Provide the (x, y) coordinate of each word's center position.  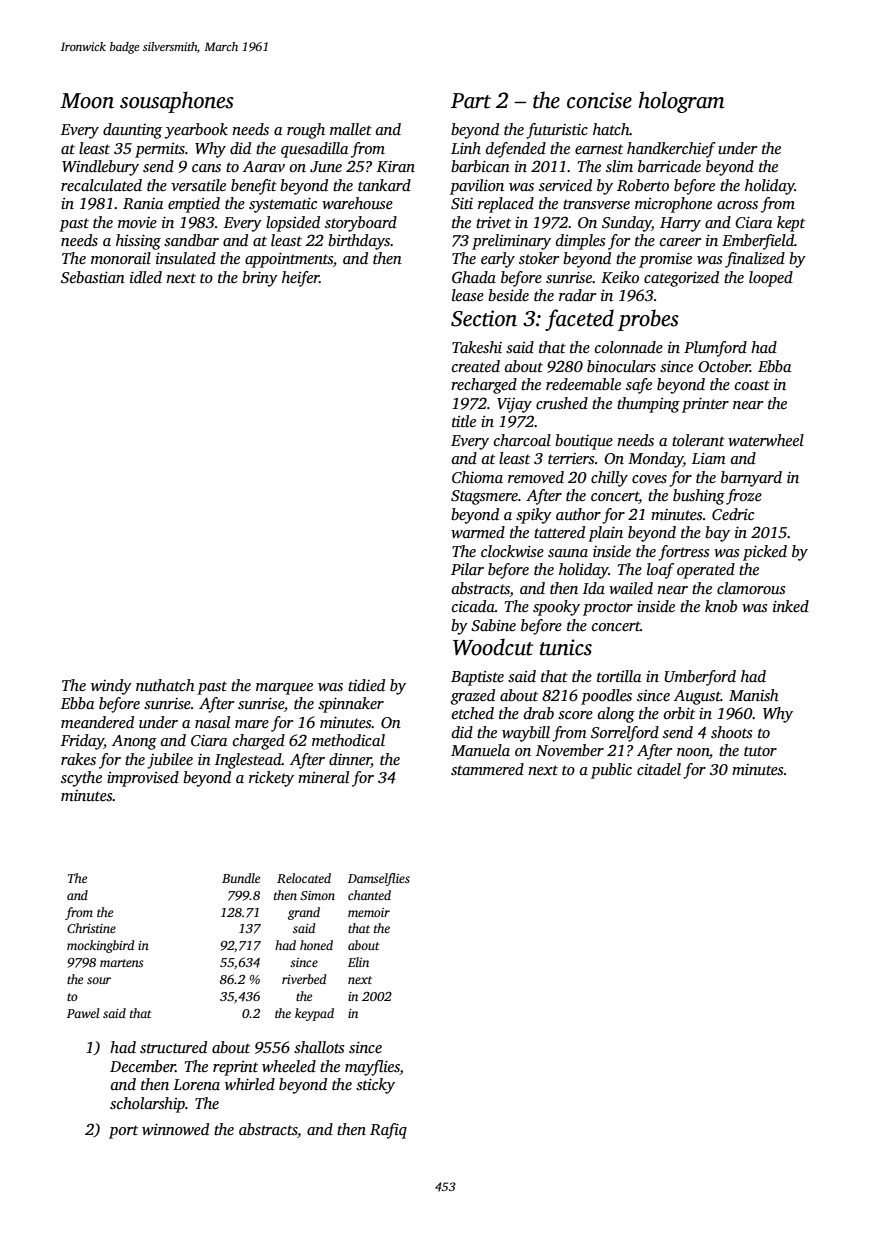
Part (471, 101)
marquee (284, 689)
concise (599, 100)
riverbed (304, 979)
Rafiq (388, 1131)
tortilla (619, 676)
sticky (375, 1086)
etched (473, 713)
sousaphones (177, 102)
